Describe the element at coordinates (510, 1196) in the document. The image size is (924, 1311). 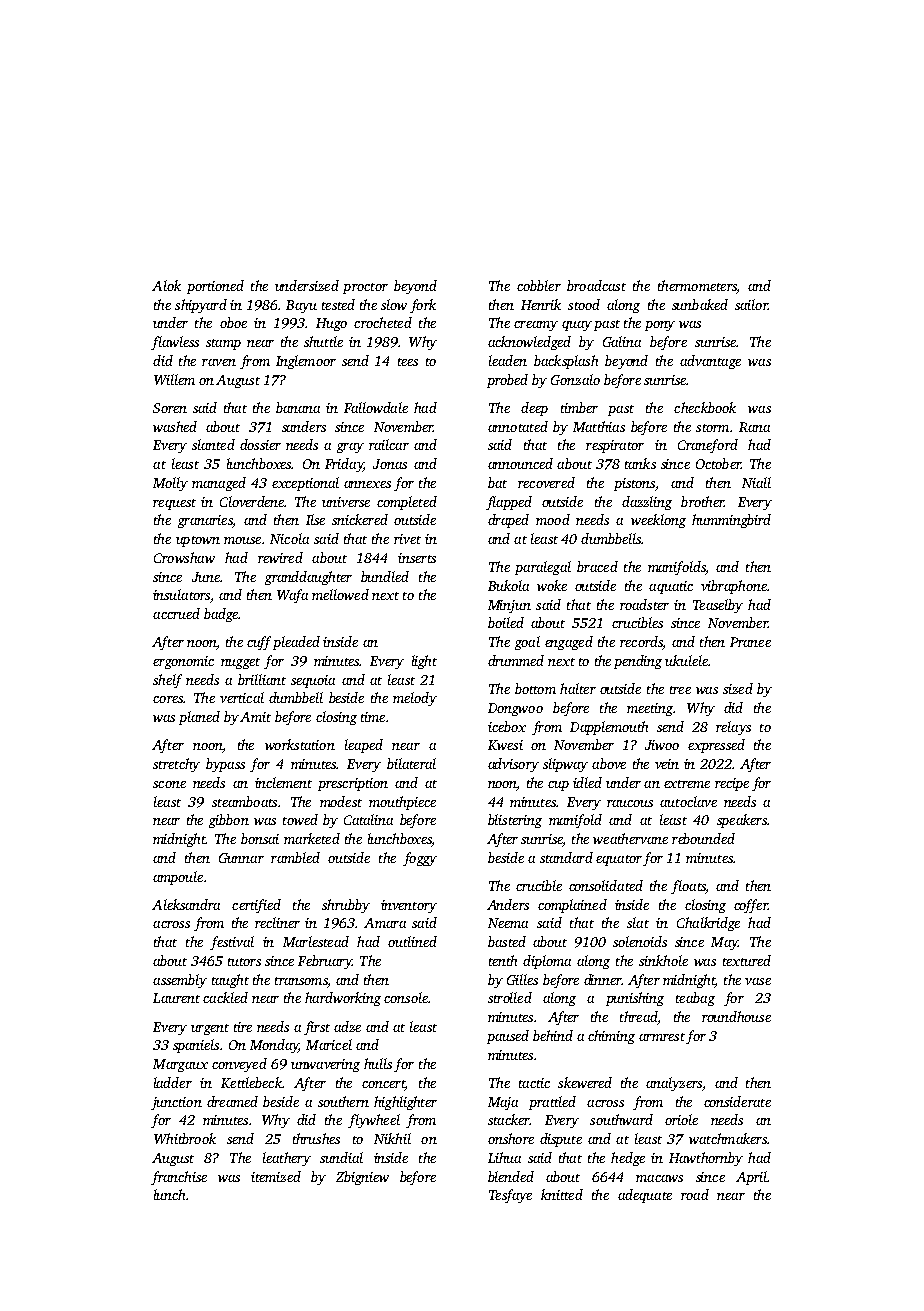
I see `Tesfaye` at that location.
